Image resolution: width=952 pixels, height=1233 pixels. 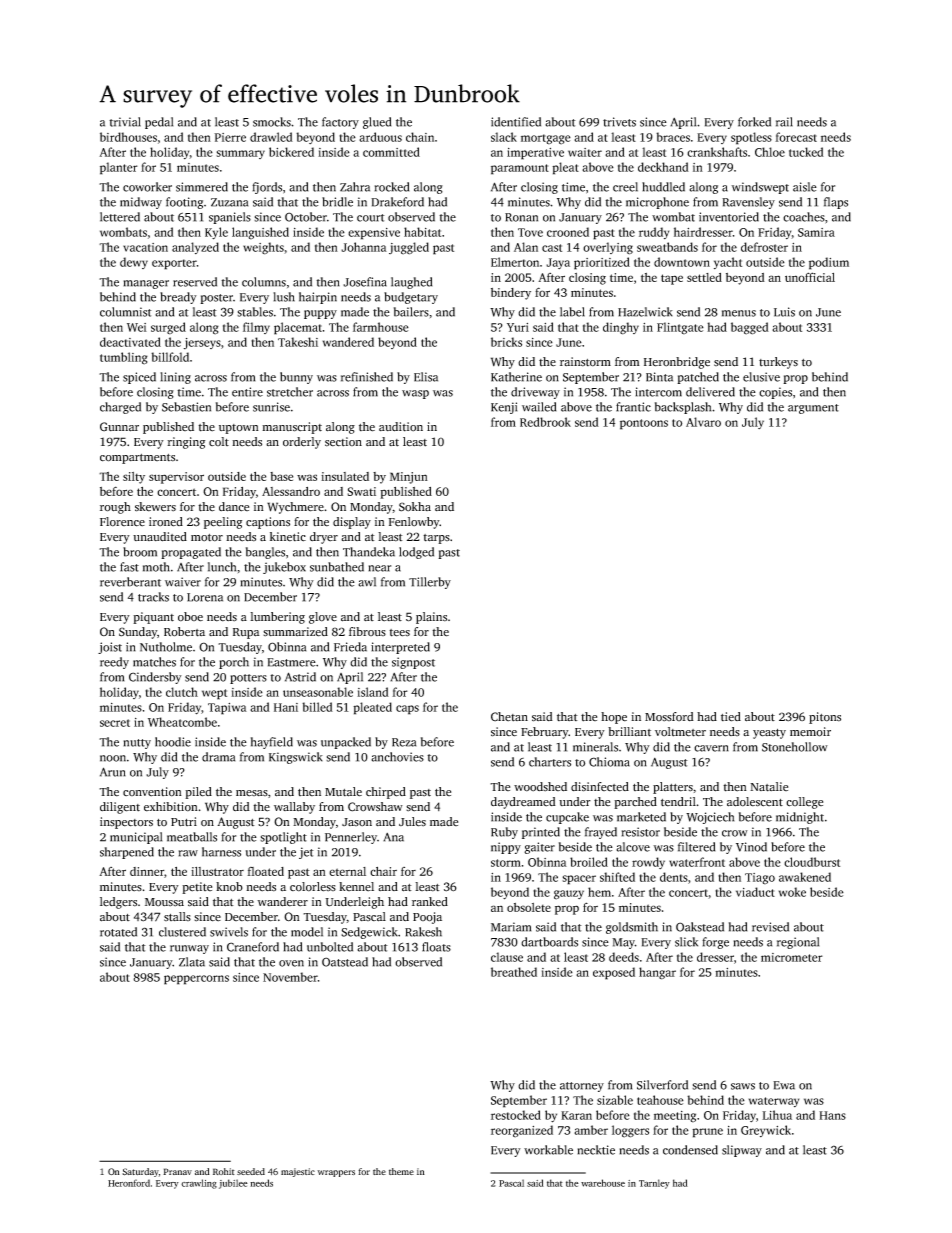 What do you see at coordinates (545, 733) in the screenshot?
I see `February` at bounding box center [545, 733].
